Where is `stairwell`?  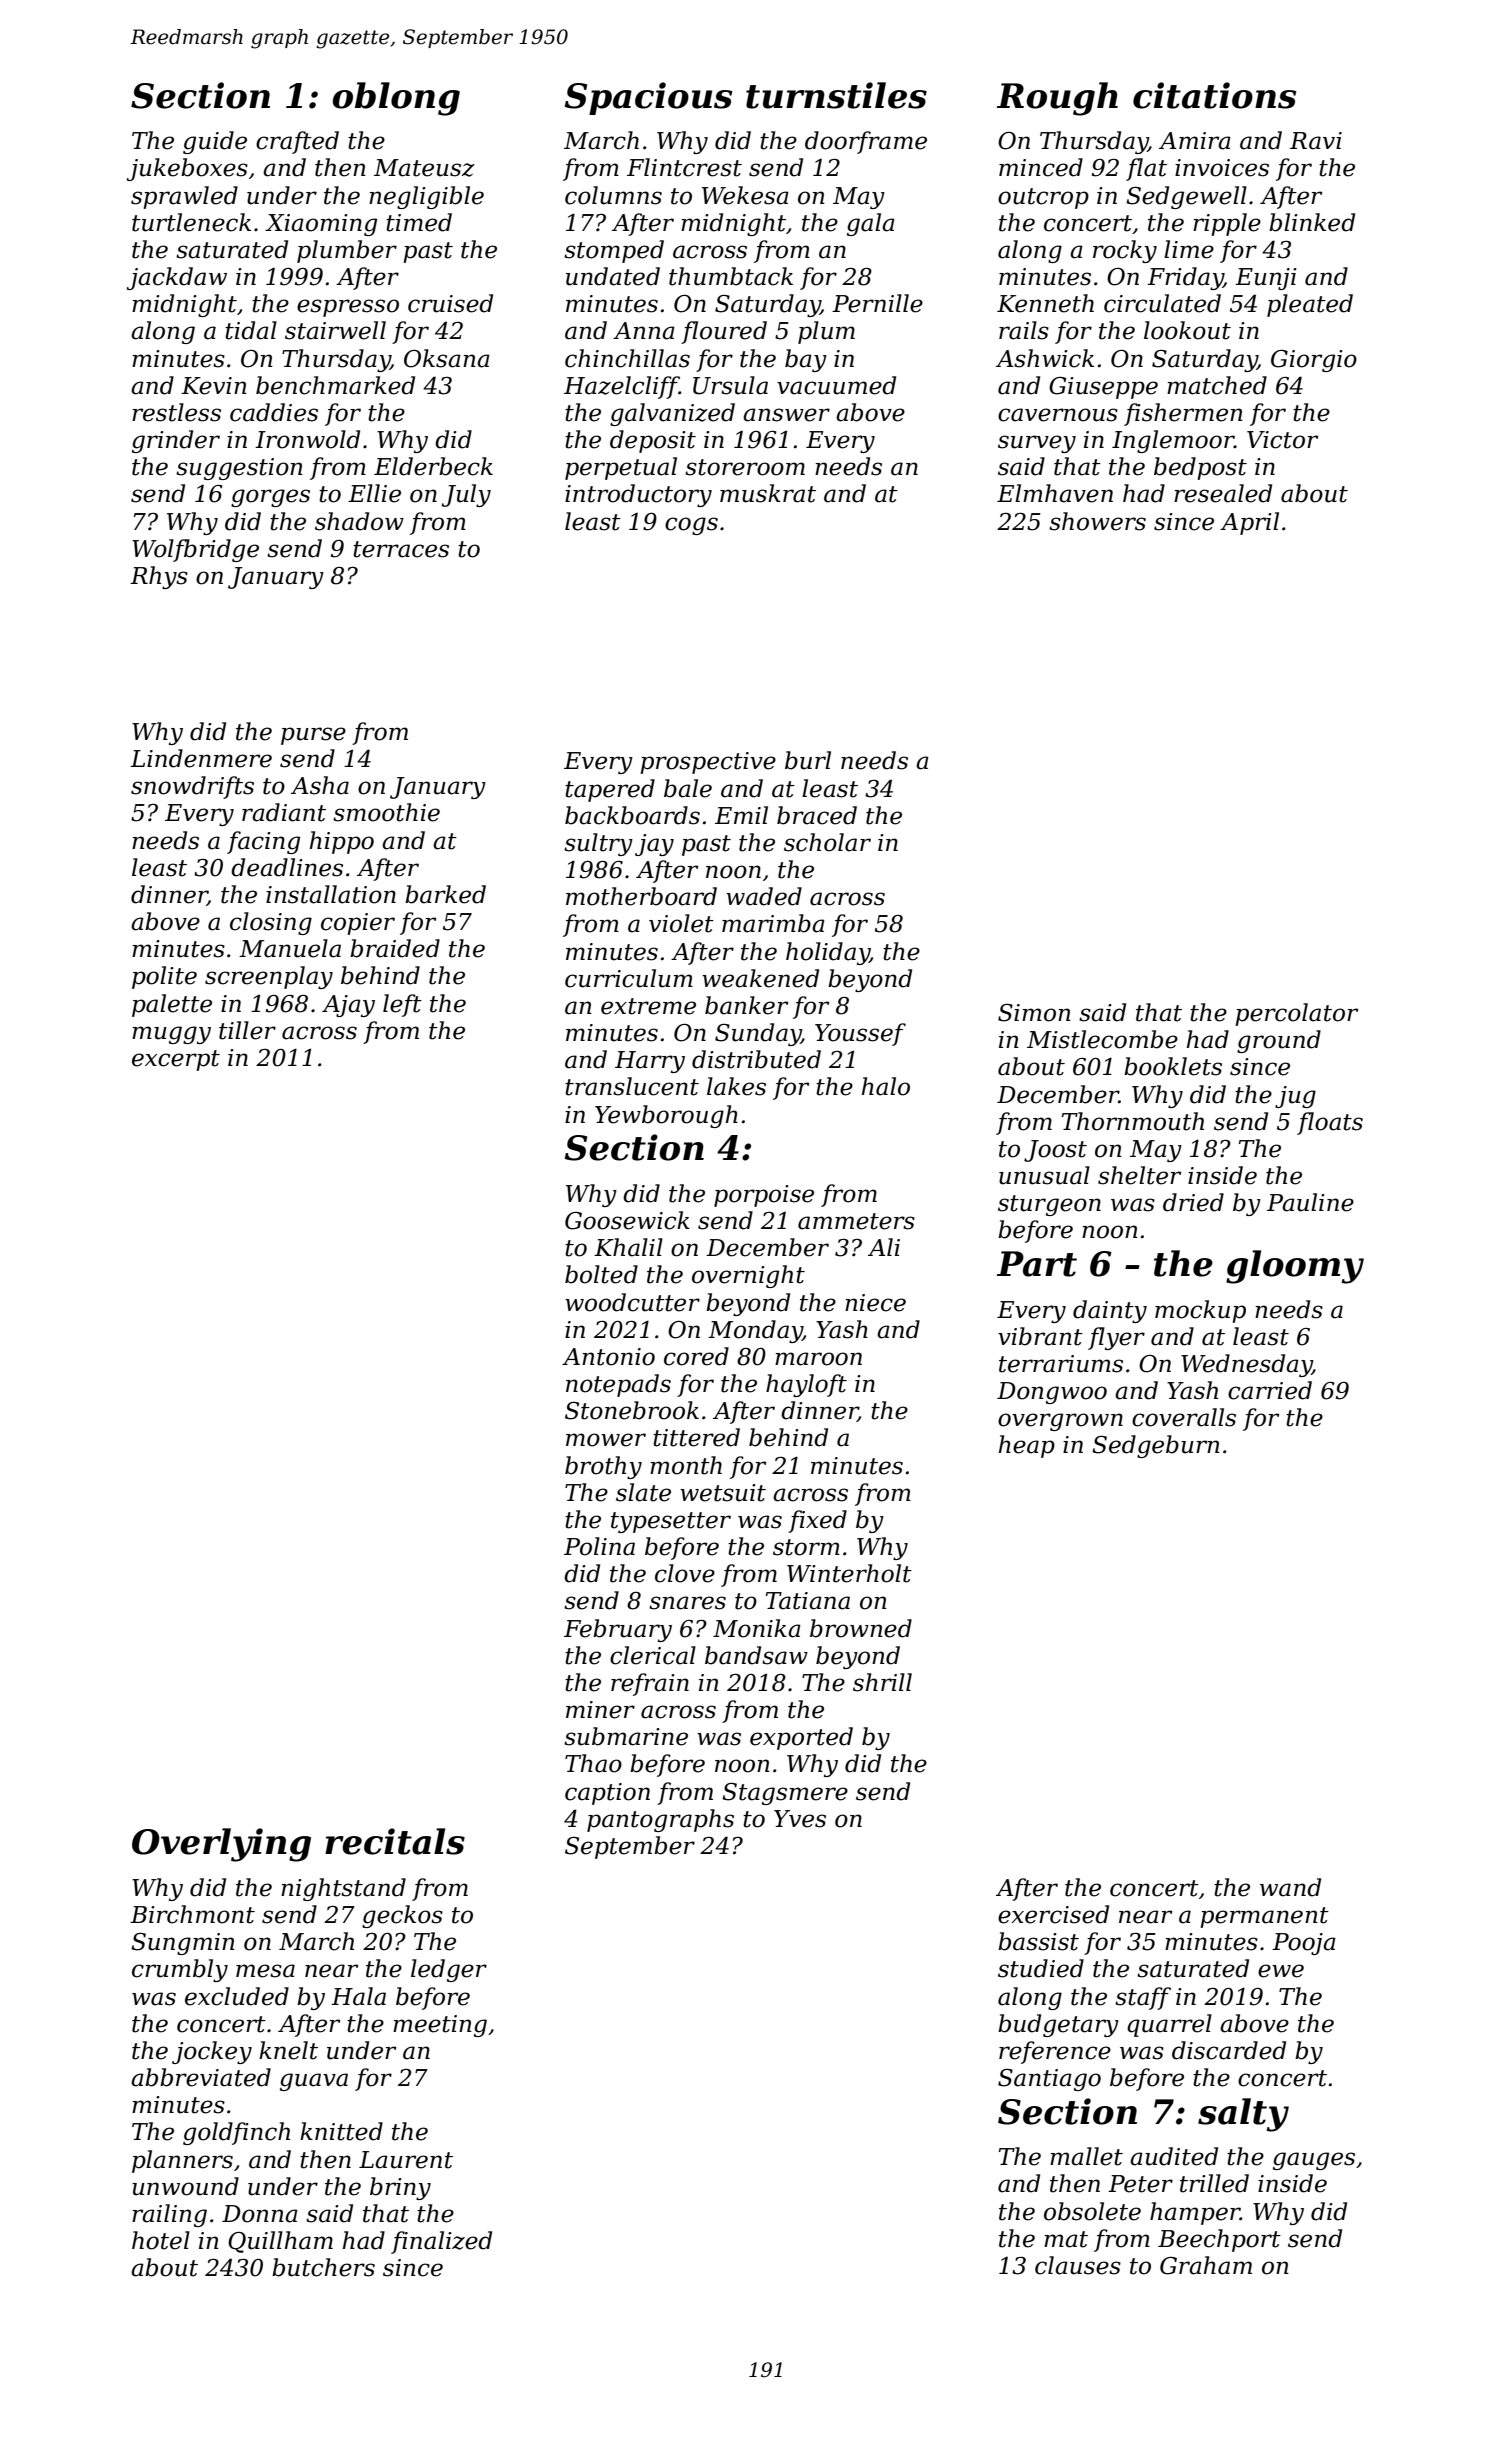
stairwell is located at coordinates (335, 330).
